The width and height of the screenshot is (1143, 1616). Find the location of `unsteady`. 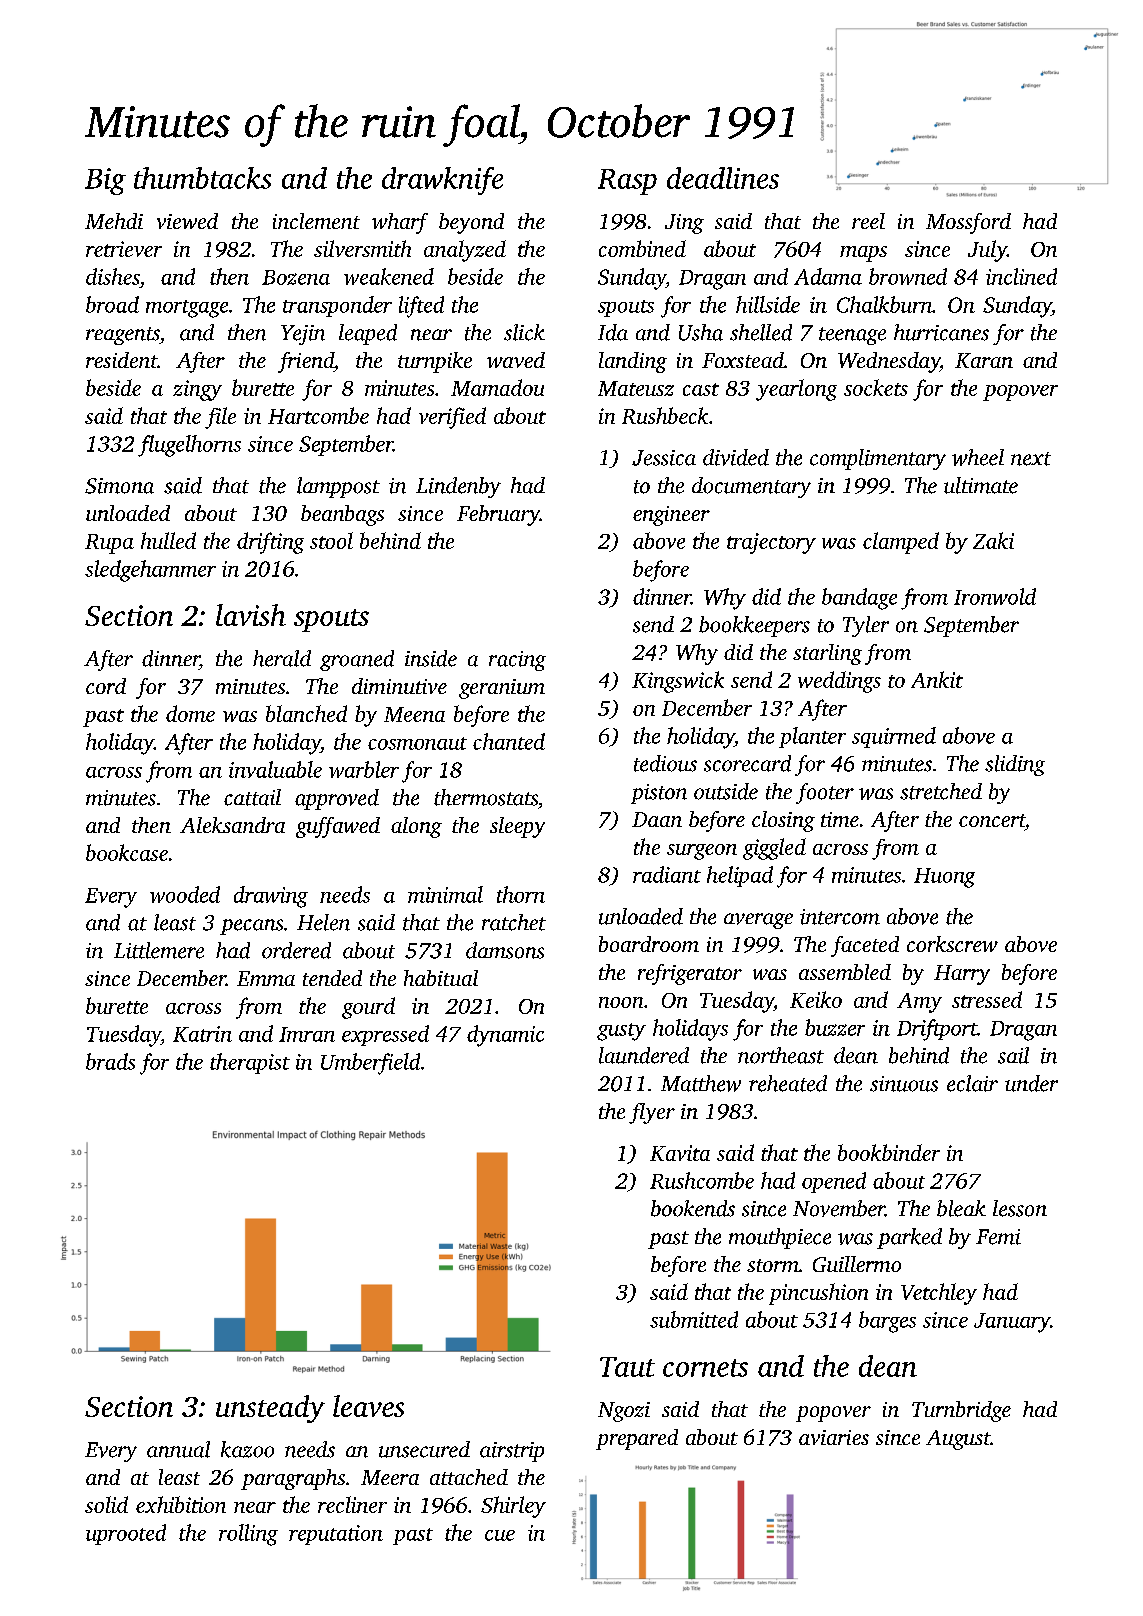

unsteady is located at coordinates (270, 1409).
